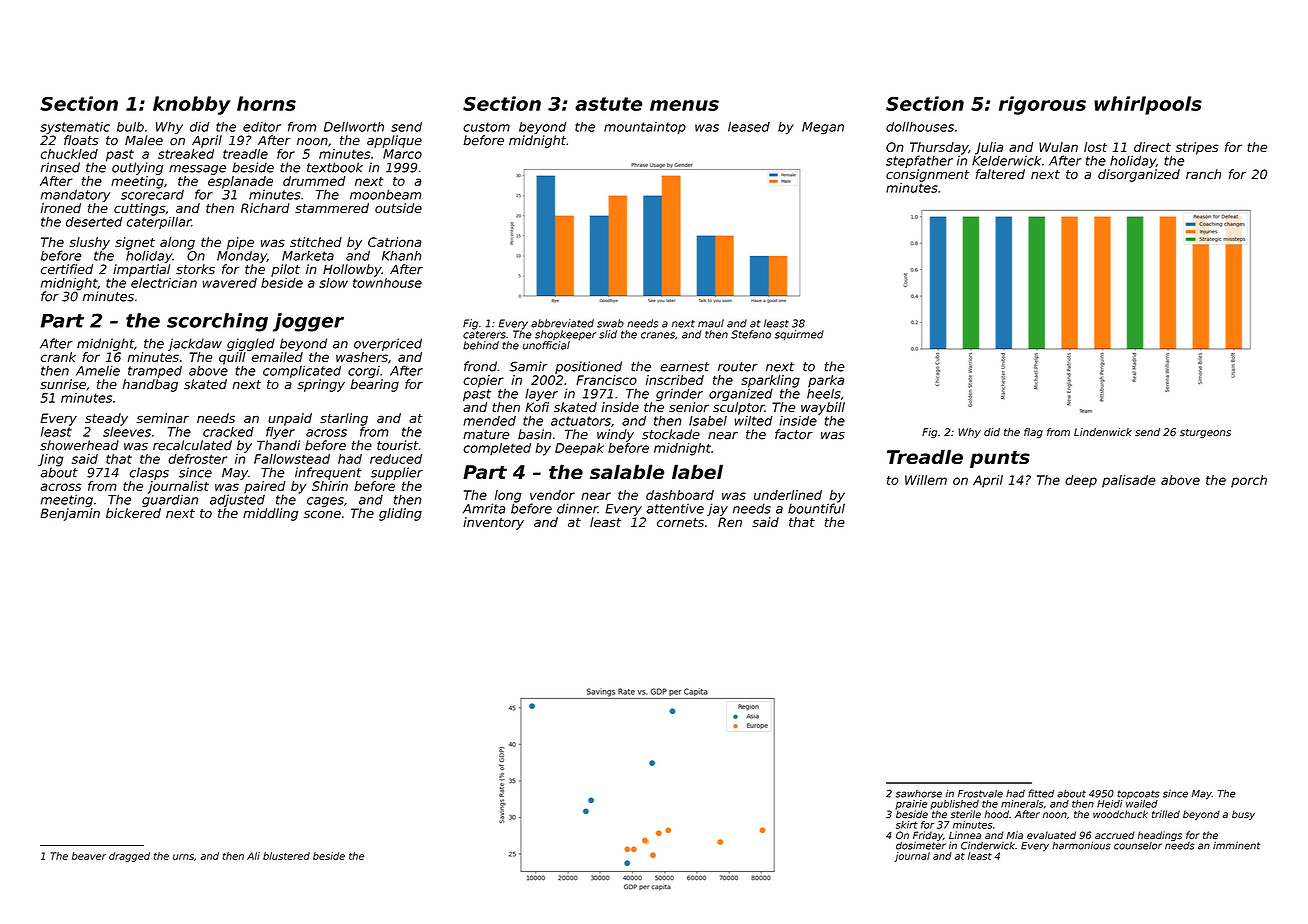  What do you see at coordinates (63, 384) in the document?
I see `sunrise` at bounding box center [63, 384].
